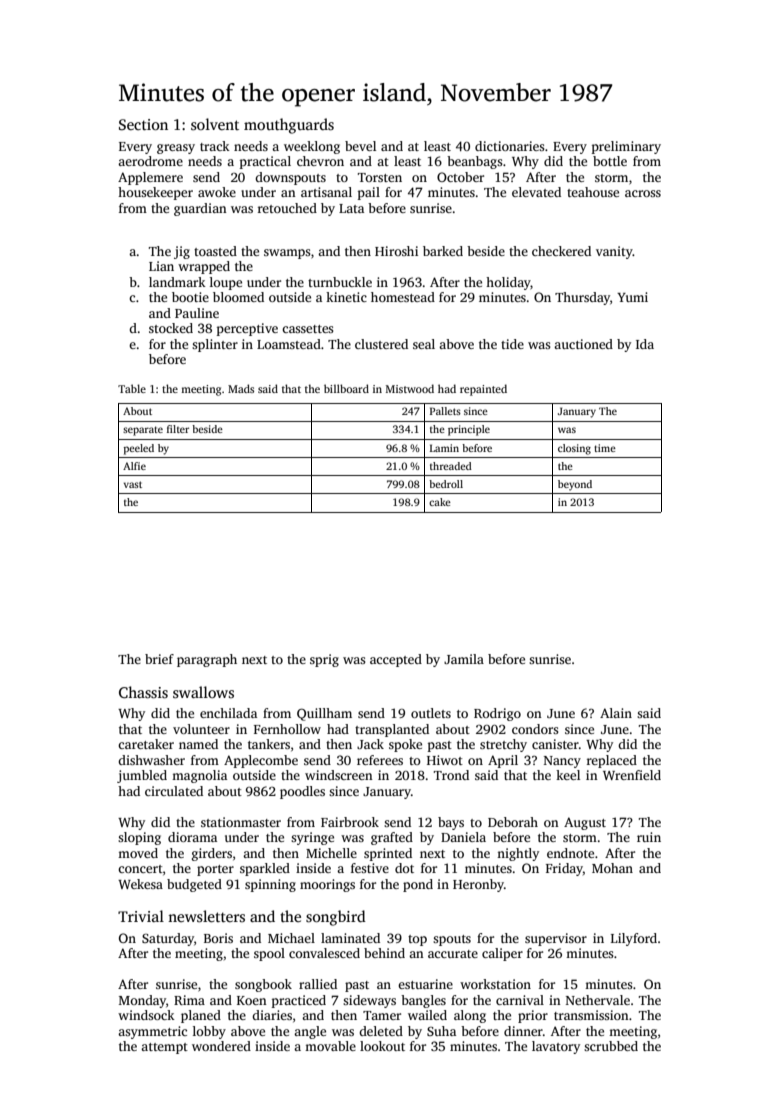 The height and width of the image is (1107, 780). I want to click on cake, so click(440, 502).
